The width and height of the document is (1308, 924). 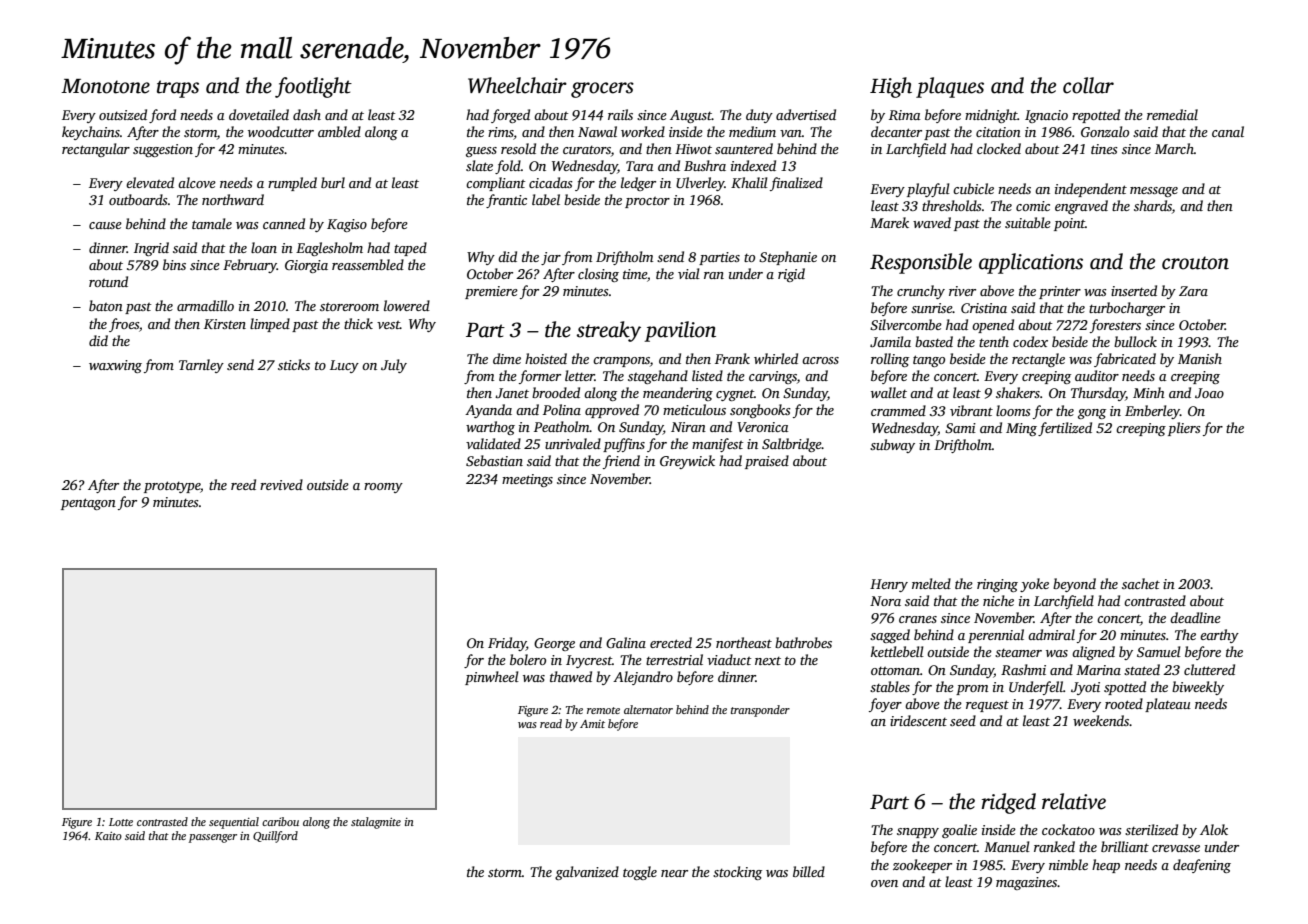 I want to click on caribou, so click(x=280, y=821).
